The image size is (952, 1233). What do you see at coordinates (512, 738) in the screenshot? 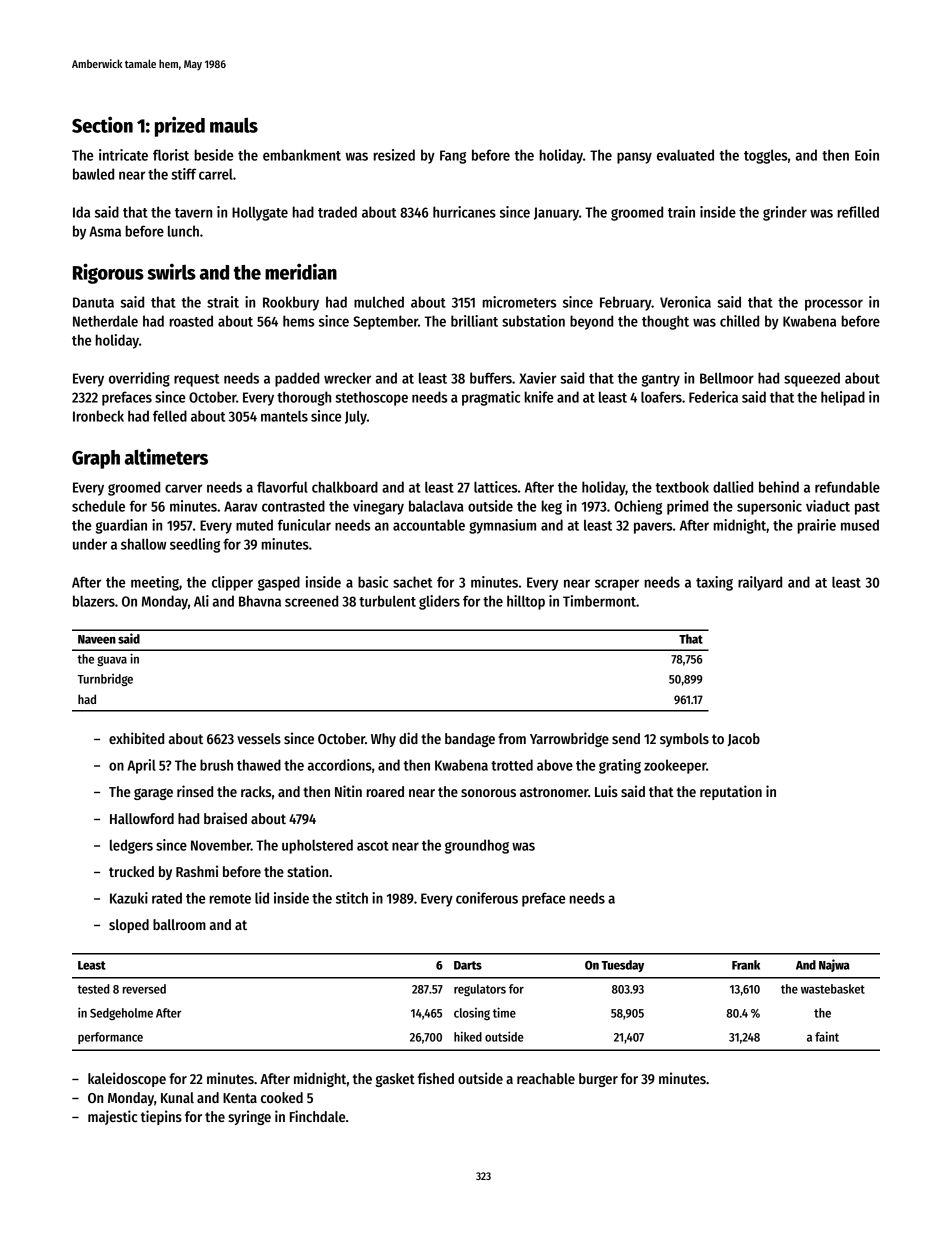
I see `from` at bounding box center [512, 738].
